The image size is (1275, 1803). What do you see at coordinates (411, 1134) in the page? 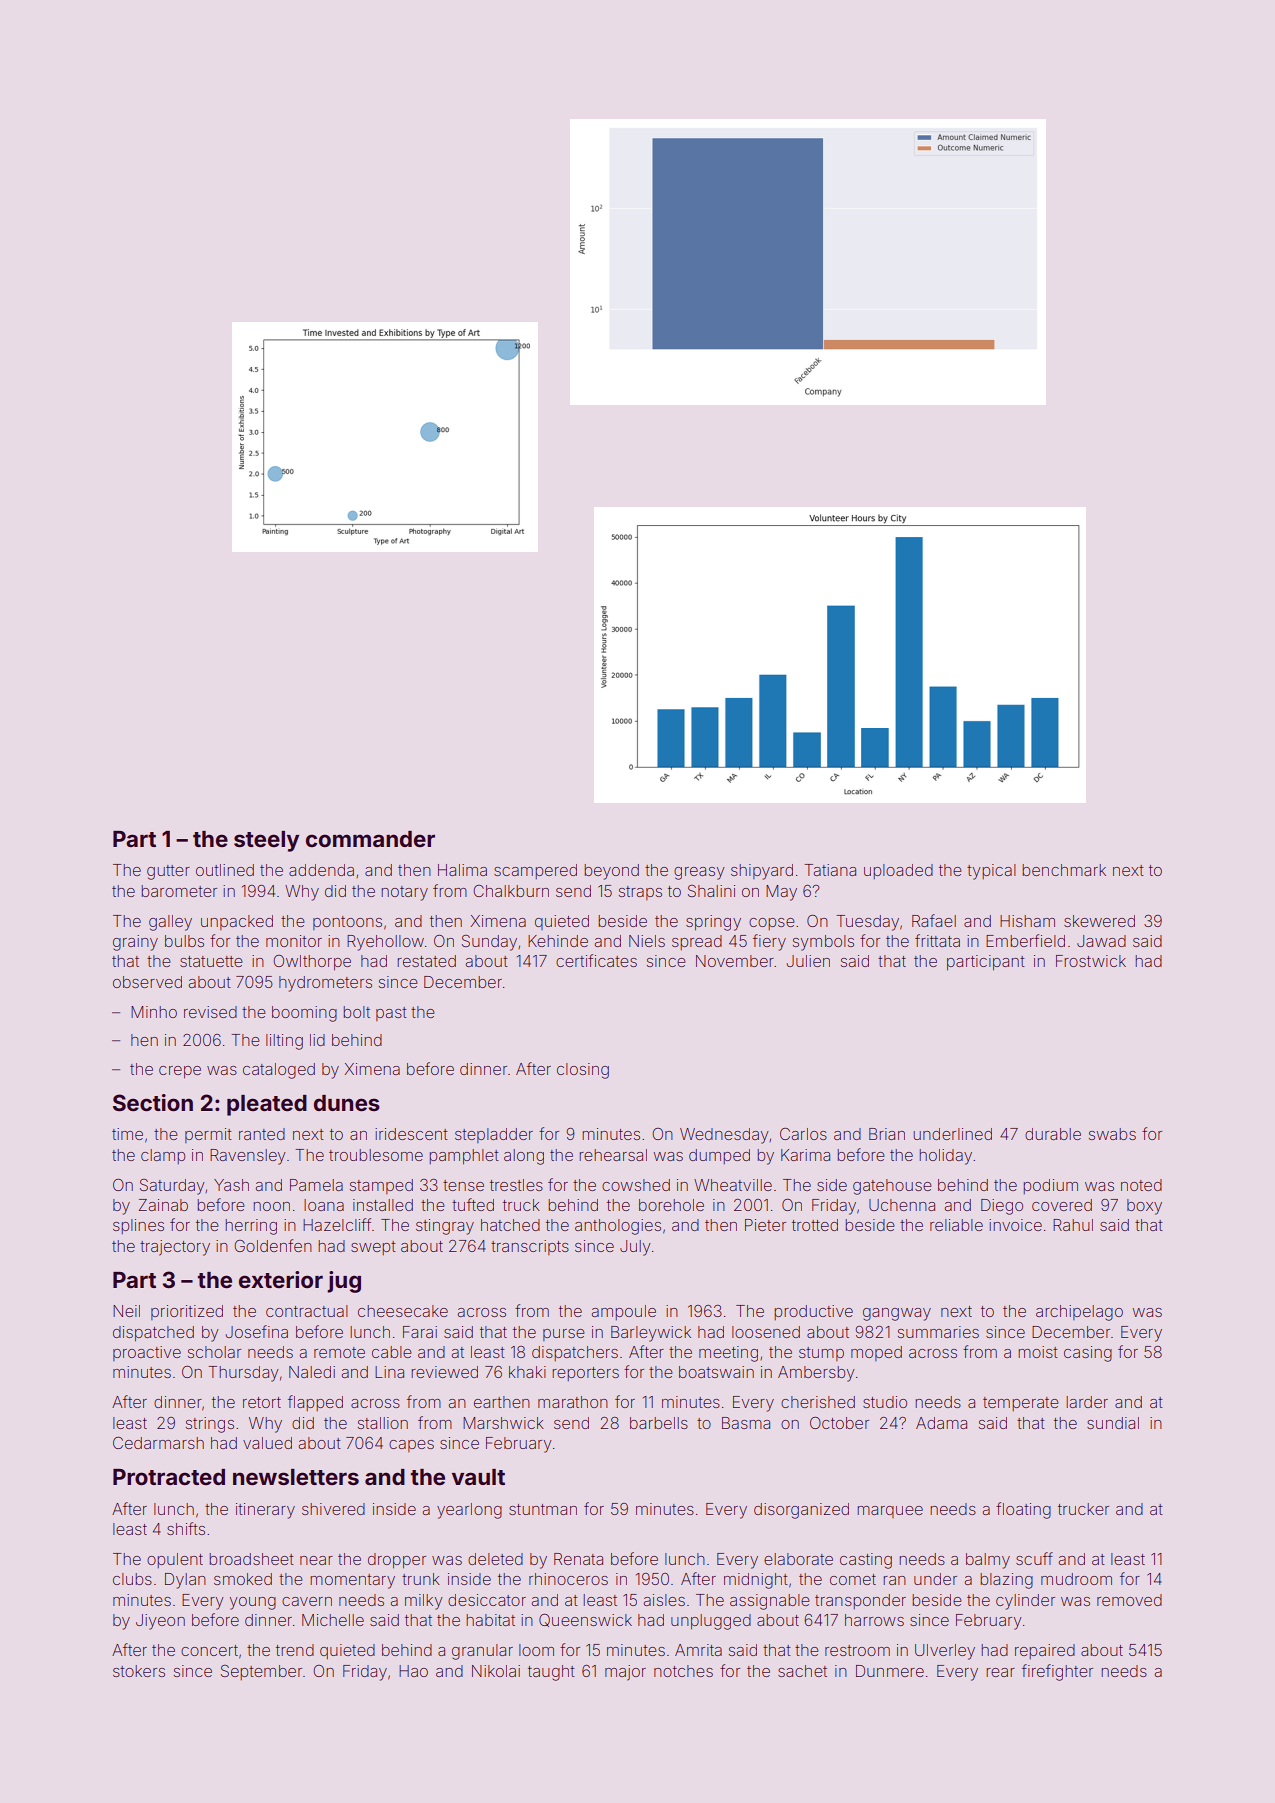
I see `iridescent` at bounding box center [411, 1134].
